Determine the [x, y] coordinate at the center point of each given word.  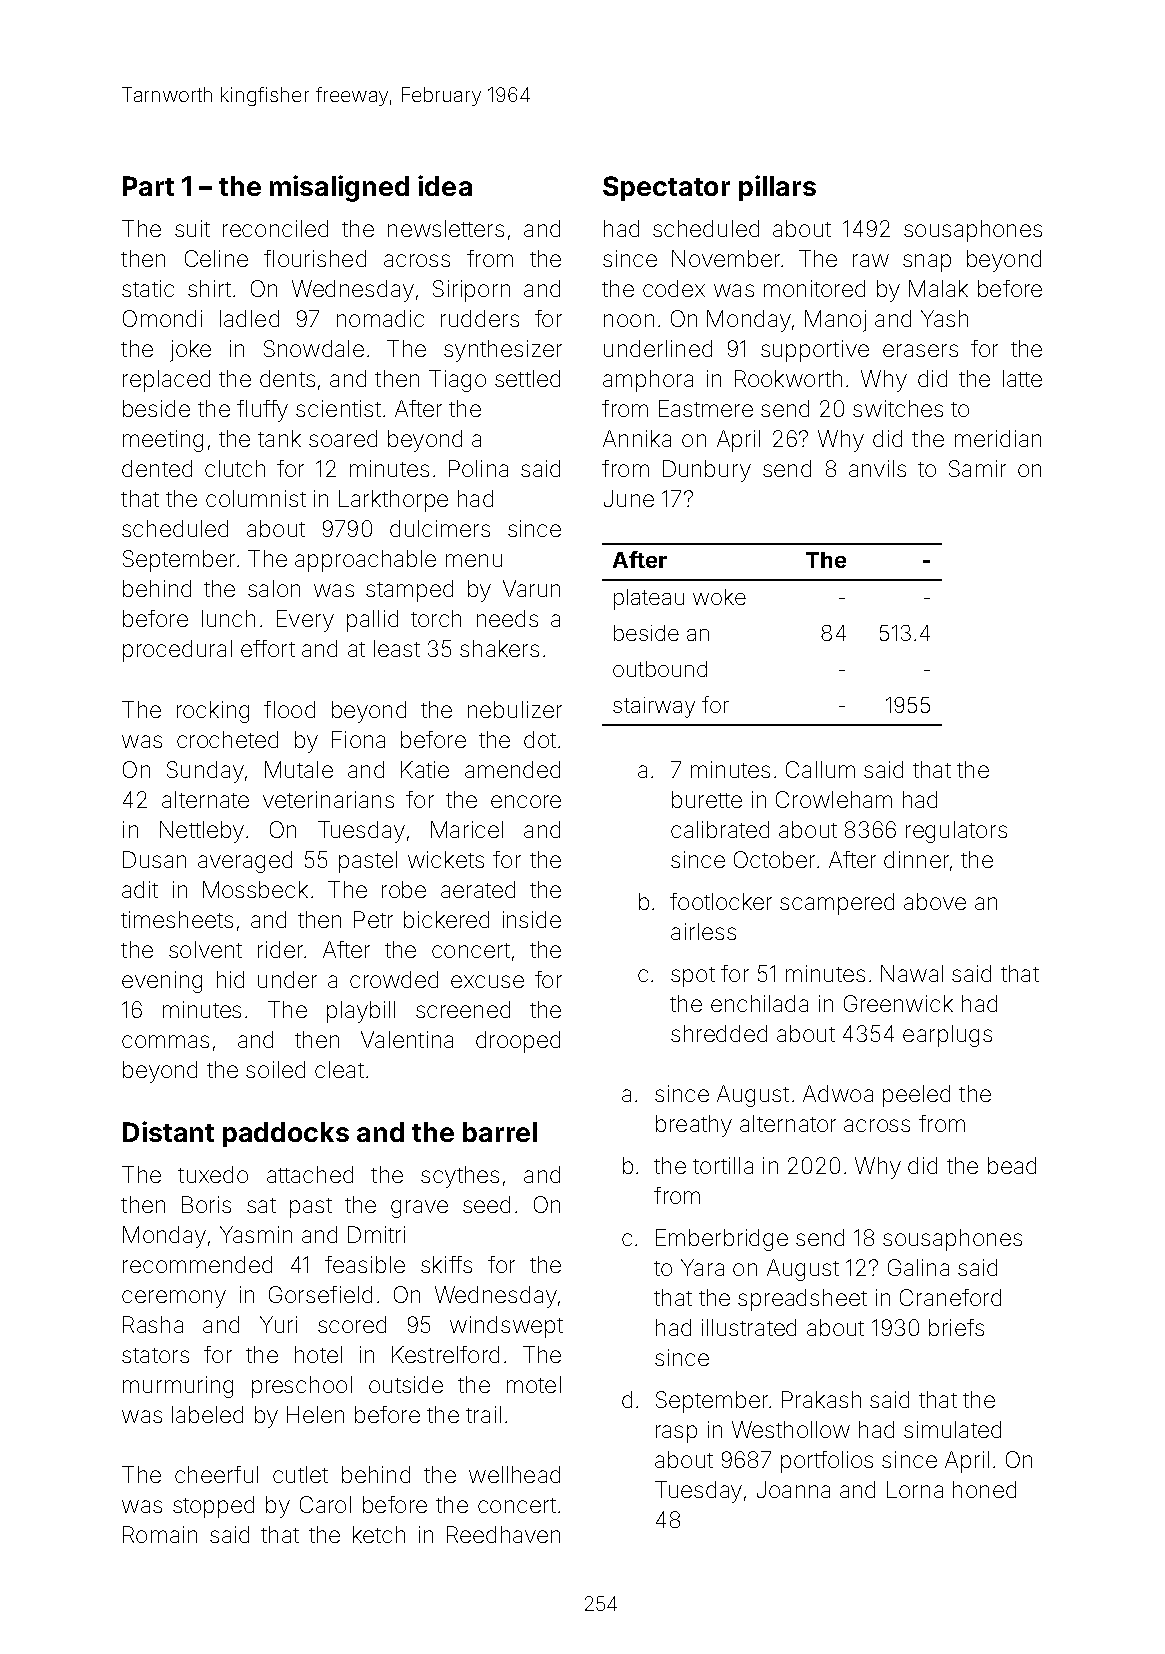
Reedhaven [503, 1534]
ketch [379, 1534]
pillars [777, 188]
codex [674, 288]
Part [148, 186]
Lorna [915, 1489]
